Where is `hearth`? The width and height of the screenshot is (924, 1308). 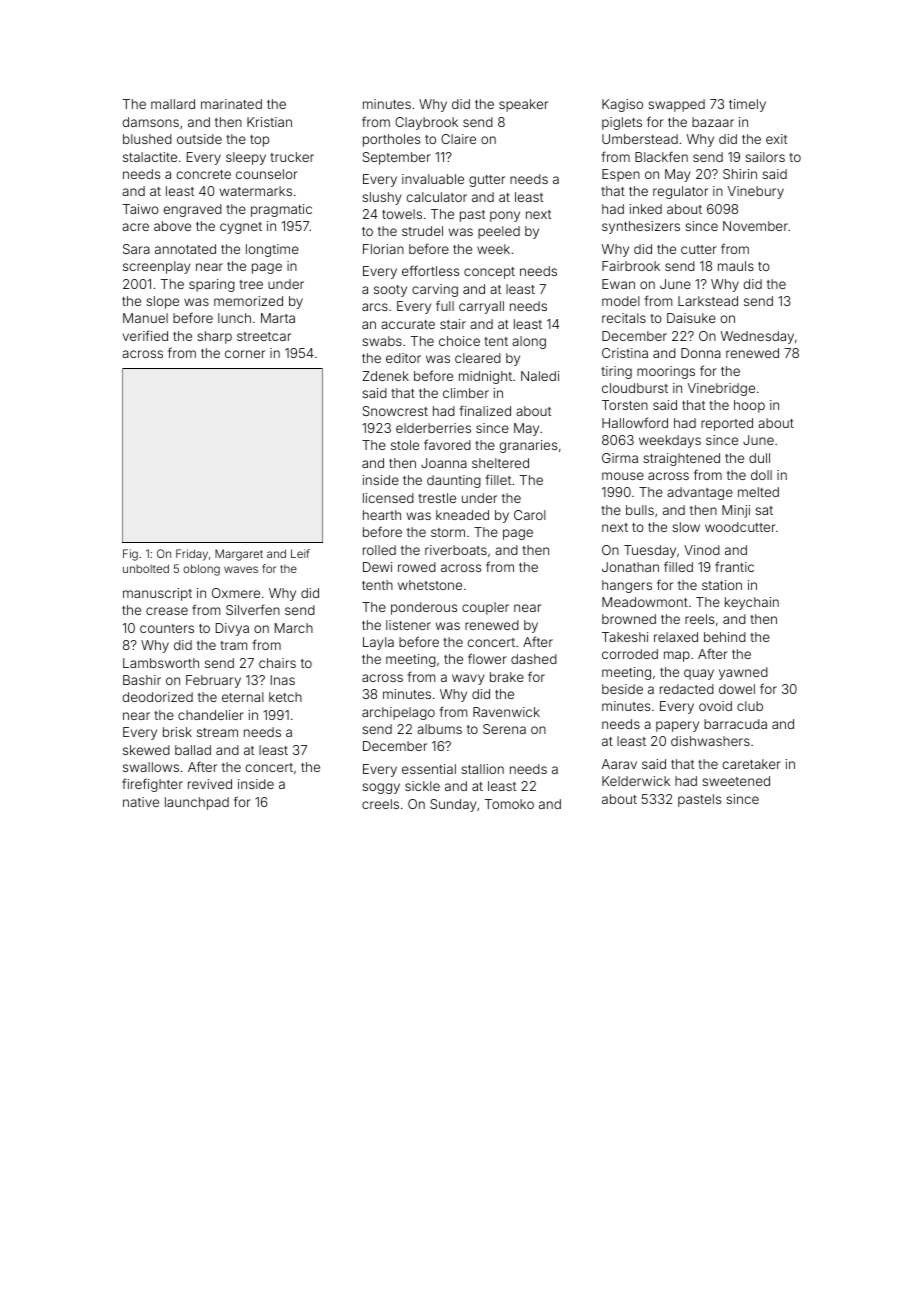 hearth is located at coordinates (382, 515).
